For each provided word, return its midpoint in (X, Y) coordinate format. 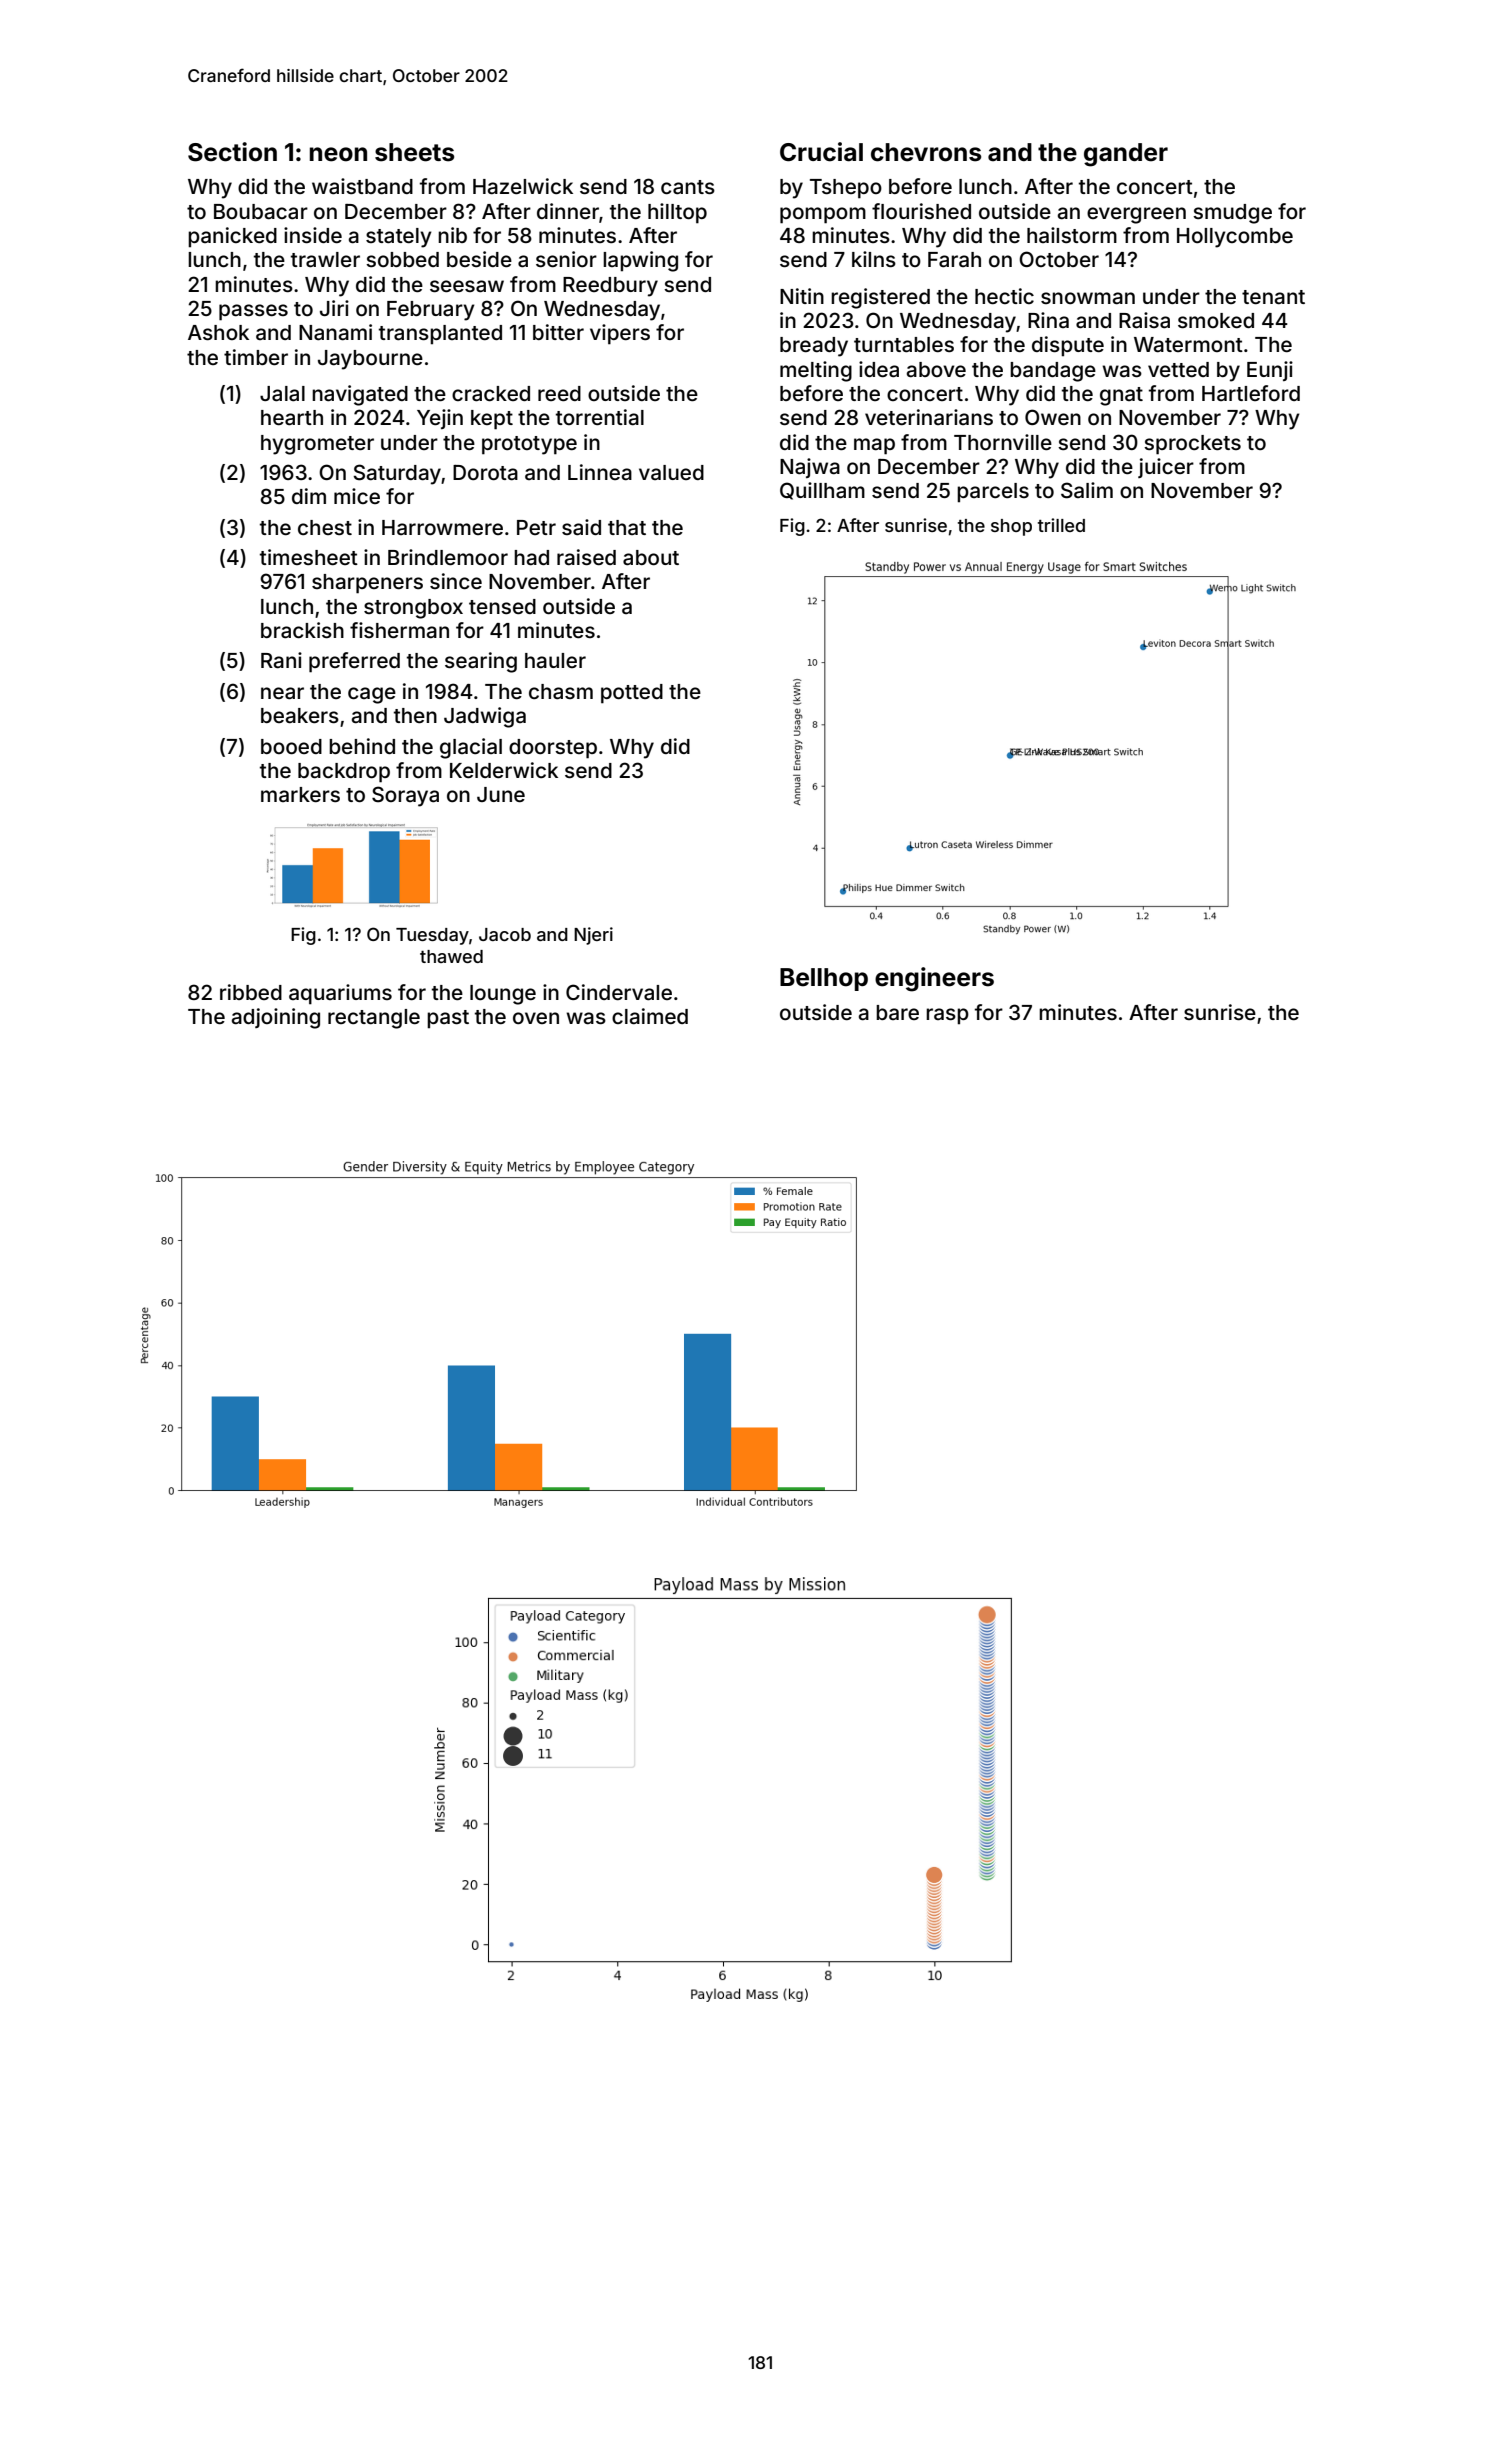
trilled (1061, 525)
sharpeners (367, 584)
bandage (1053, 372)
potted (632, 694)
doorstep (553, 749)
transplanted (440, 335)
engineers (934, 979)
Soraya (405, 796)
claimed (650, 1016)
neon (338, 154)
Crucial (821, 152)
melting (816, 371)
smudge (1232, 214)
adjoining (276, 1018)
